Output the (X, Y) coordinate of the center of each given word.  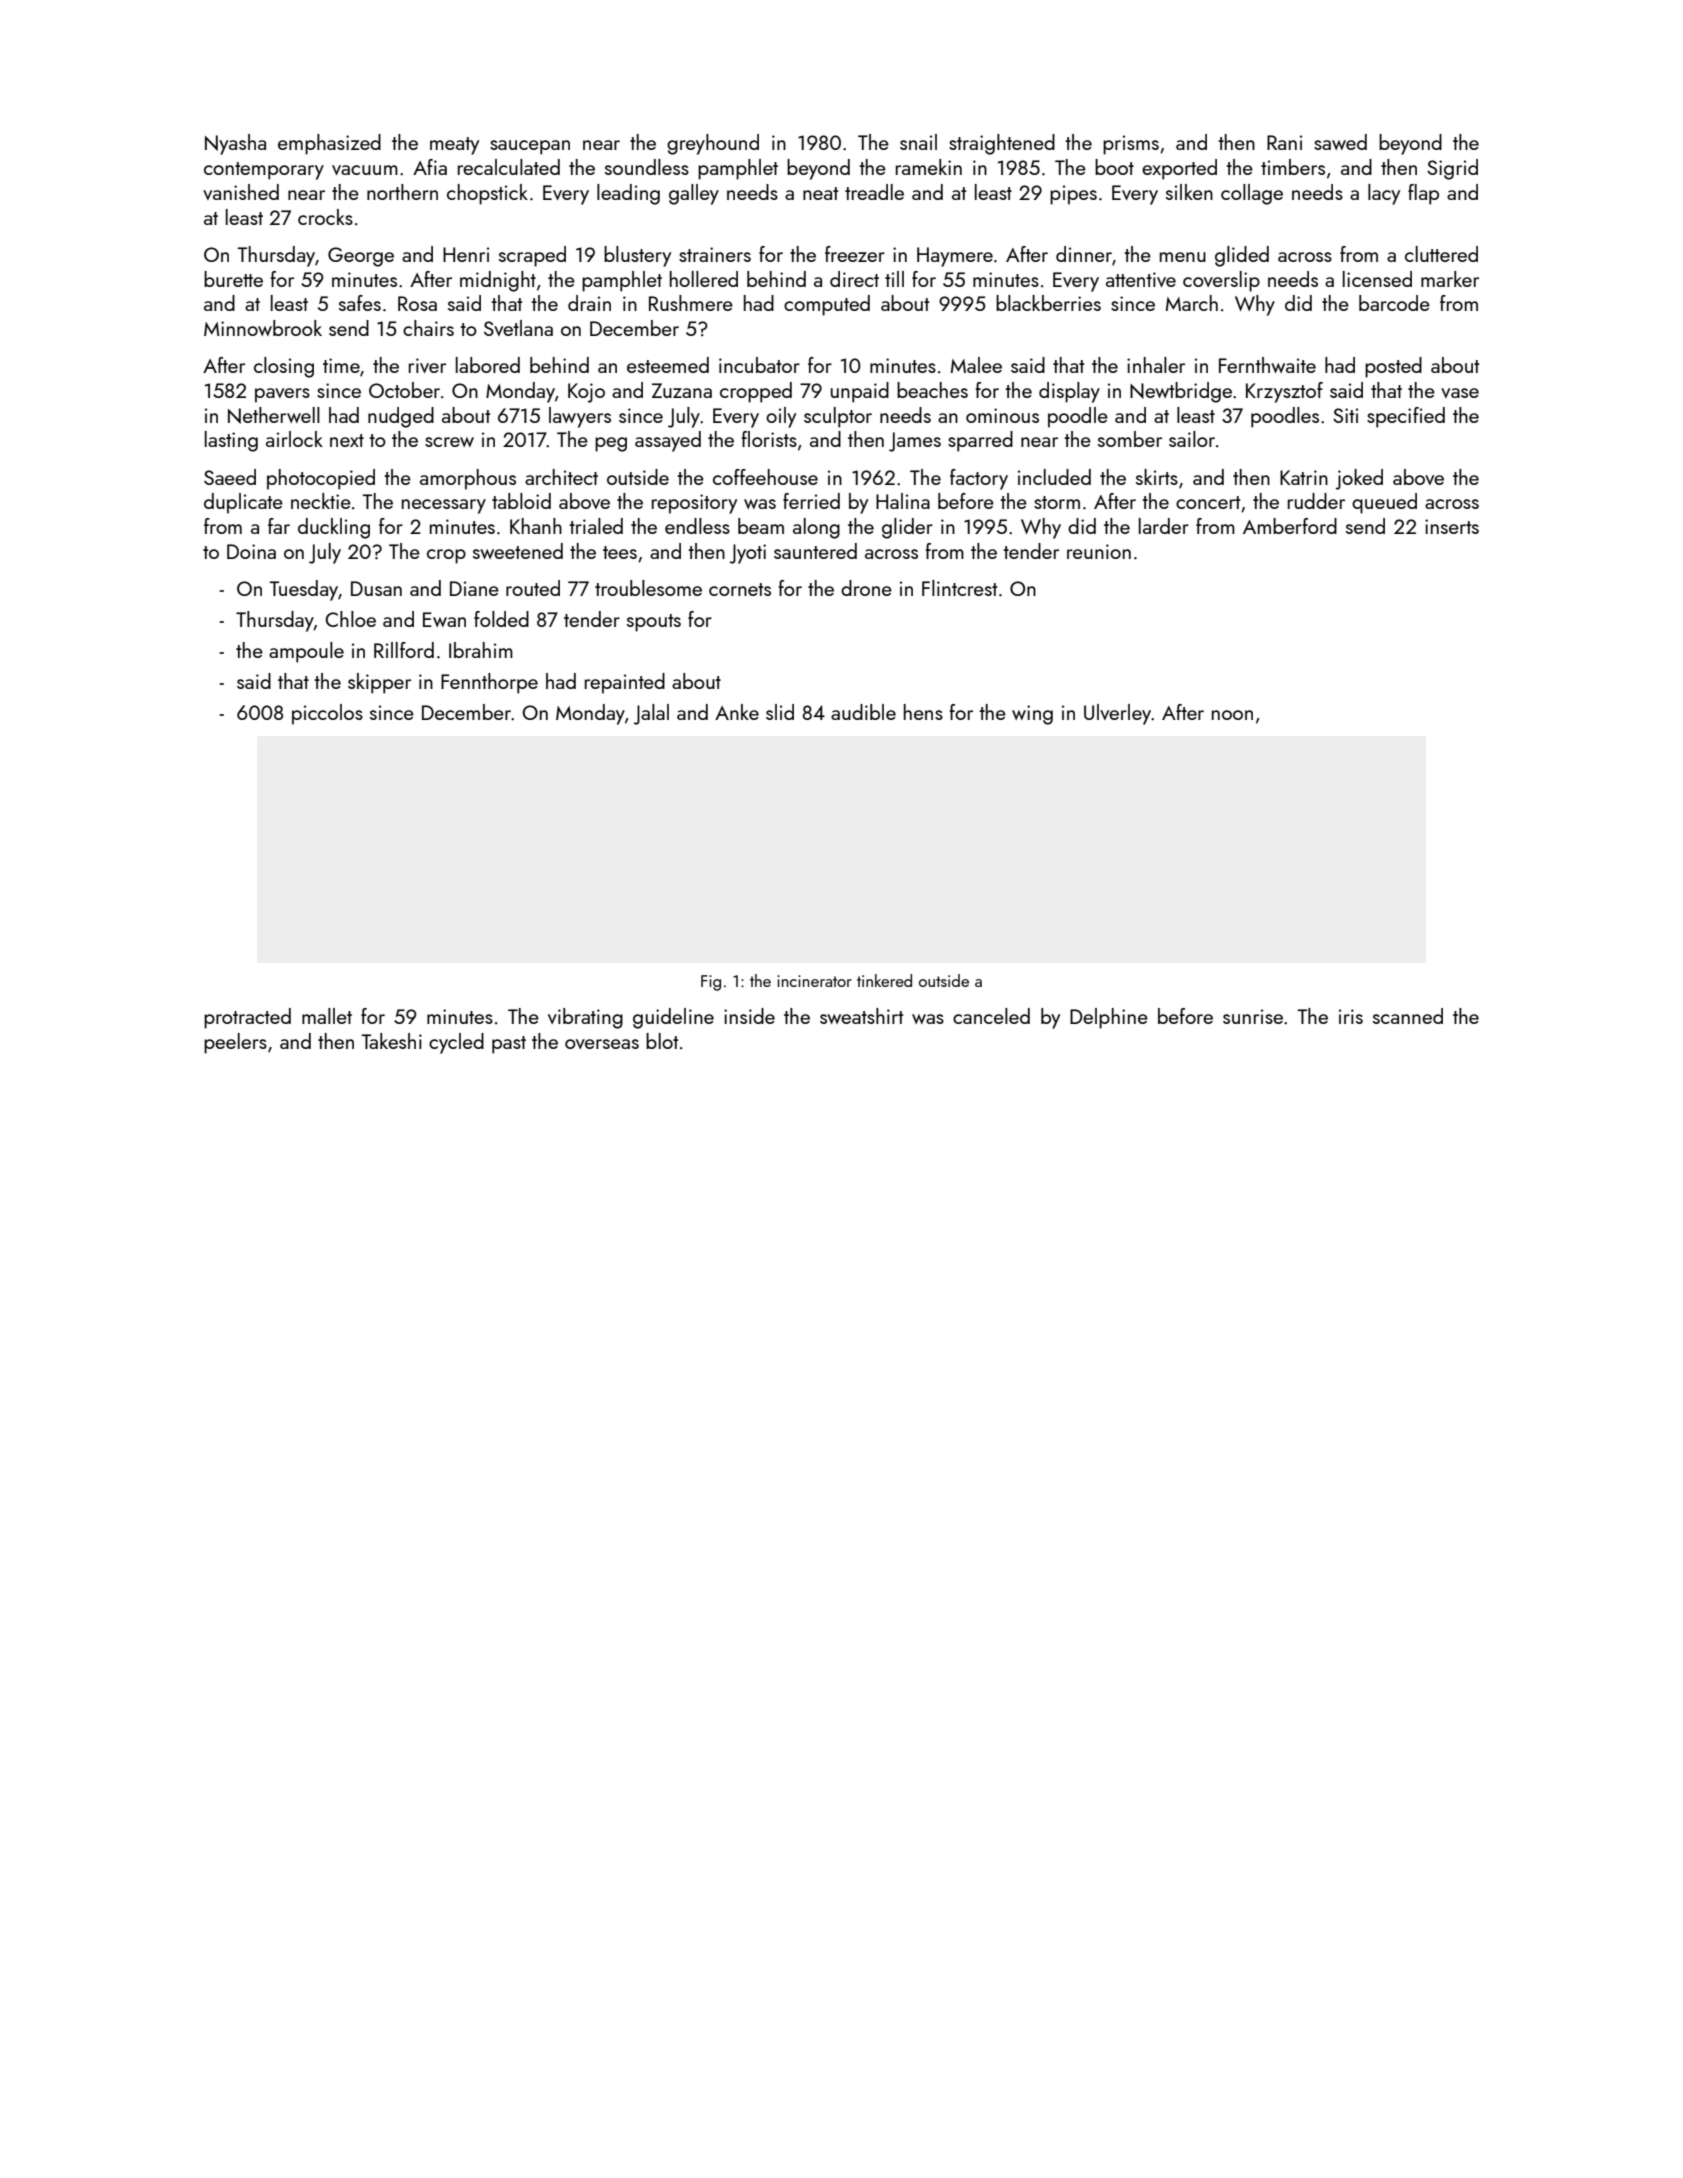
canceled (991, 1016)
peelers (235, 1043)
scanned (1408, 1016)
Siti (1345, 415)
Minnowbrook (263, 328)
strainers (715, 254)
